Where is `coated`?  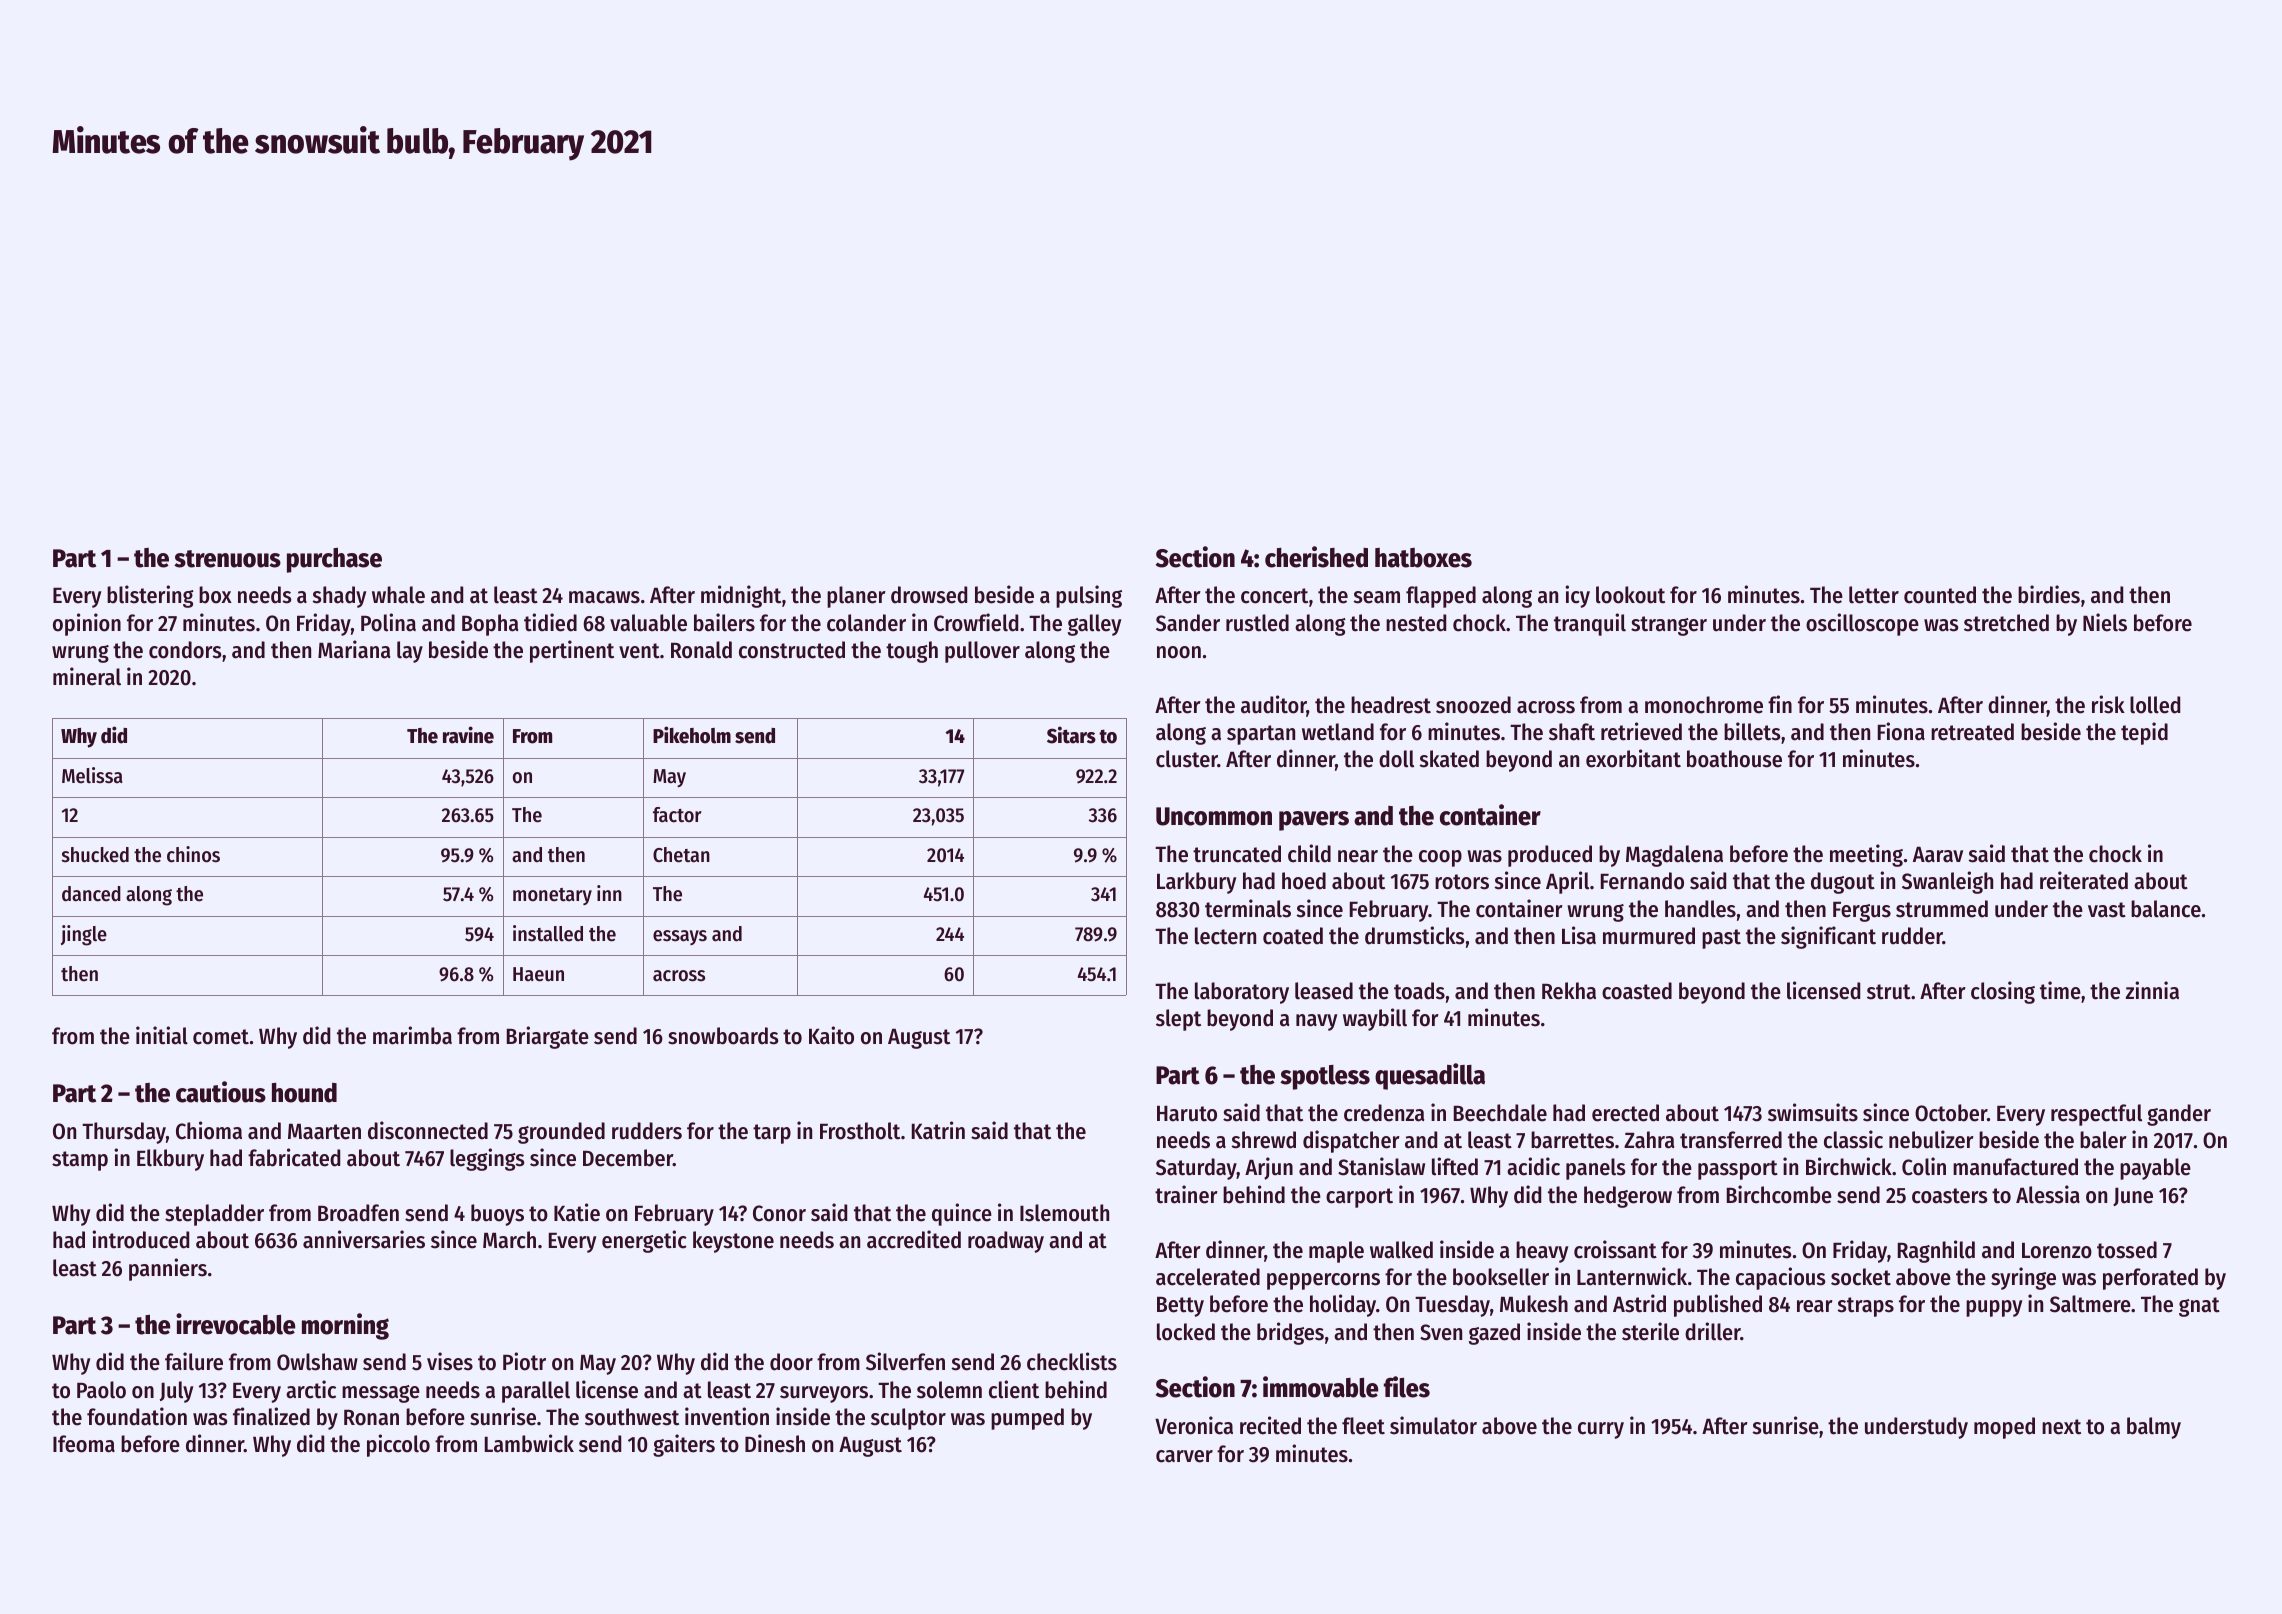 coated is located at coordinates (1293, 936).
